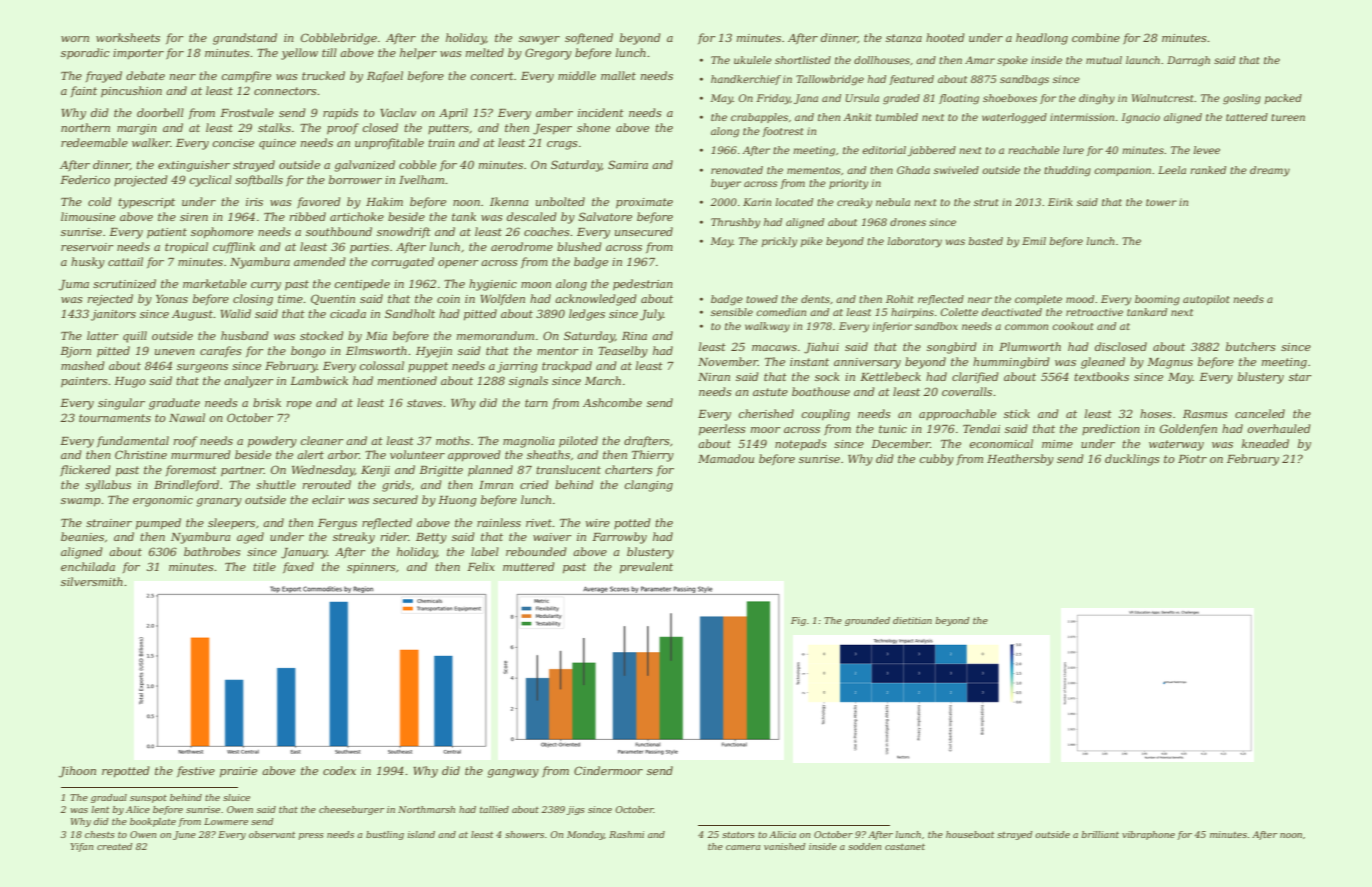 The height and width of the image is (887, 1372). What do you see at coordinates (1157, 300) in the image?
I see `booming` at bounding box center [1157, 300].
